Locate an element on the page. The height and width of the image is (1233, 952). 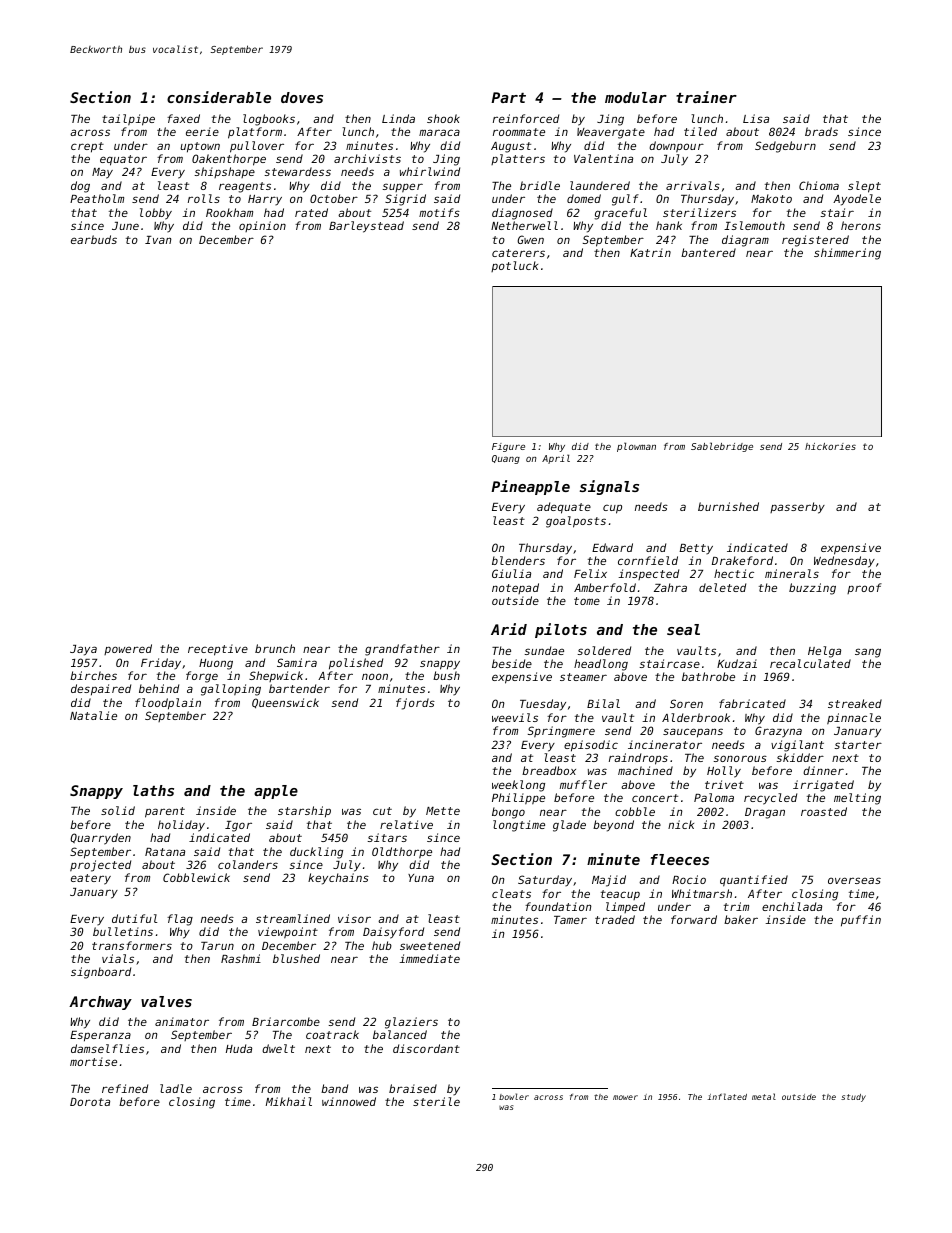
floodplain is located at coordinates (168, 704).
